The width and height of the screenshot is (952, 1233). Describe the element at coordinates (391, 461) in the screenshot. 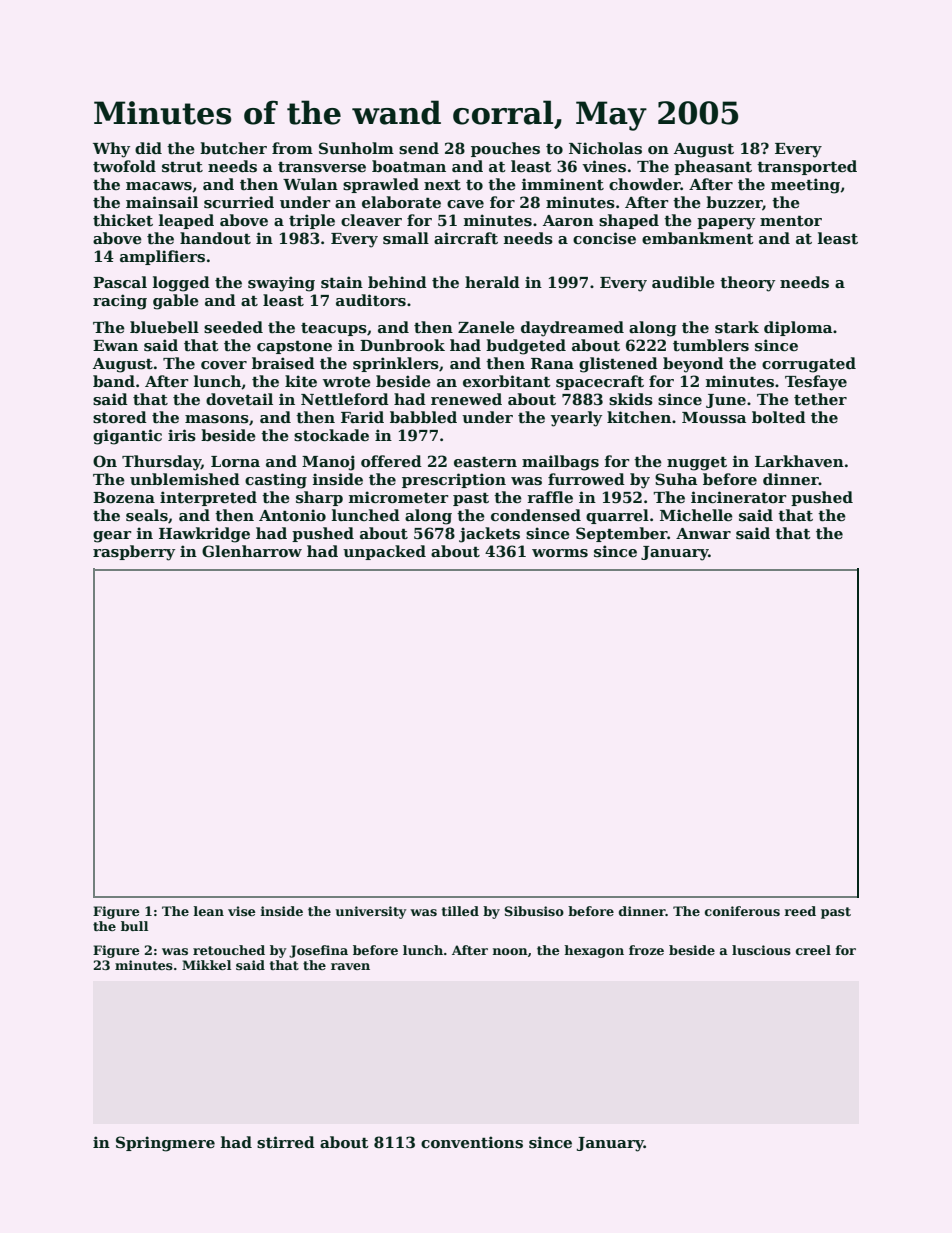

I see `offered` at that location.
